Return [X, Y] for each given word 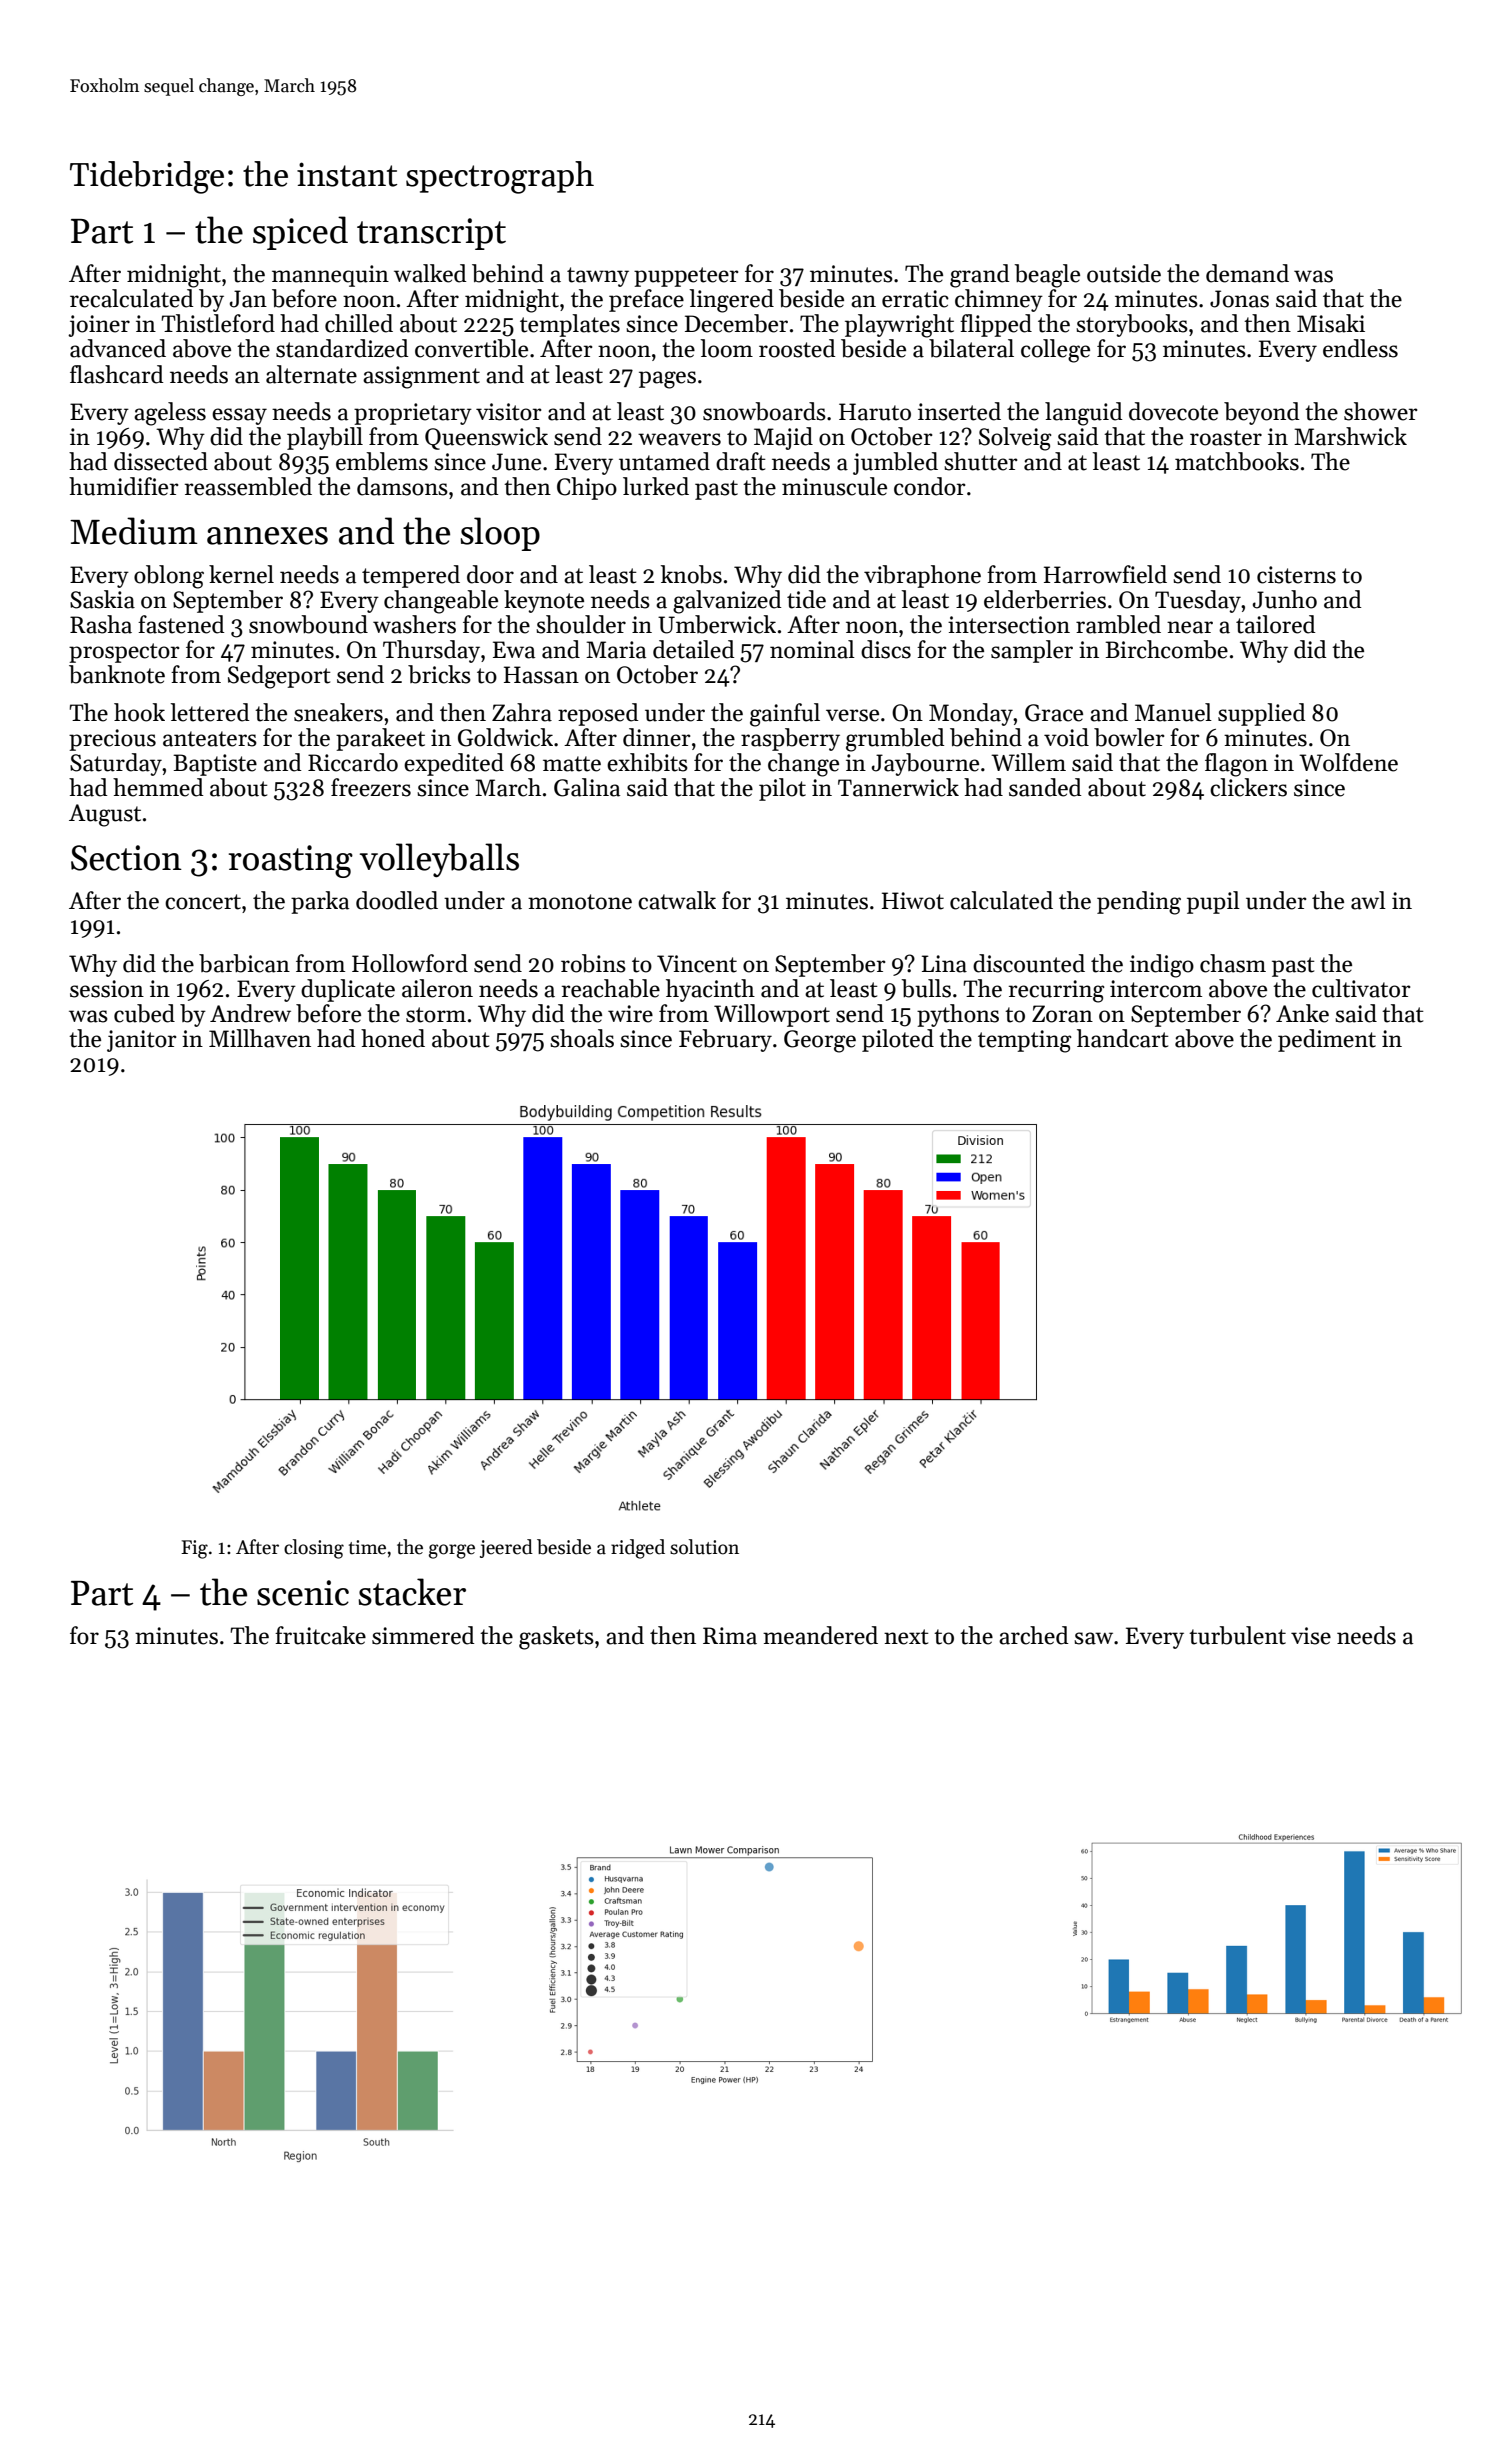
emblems [382, 461]
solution [704, 1547]
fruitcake [320, 1635]
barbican [244, 963]
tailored [1275, 624]
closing [314, 1549]
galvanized [727, 602]
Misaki [1331, 323]
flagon [1236, 765]
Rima [730, 1636]
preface [646, 300]
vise [1311, 1636]
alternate [311, 374]
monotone [580, 902]
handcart [1123, 1038]
